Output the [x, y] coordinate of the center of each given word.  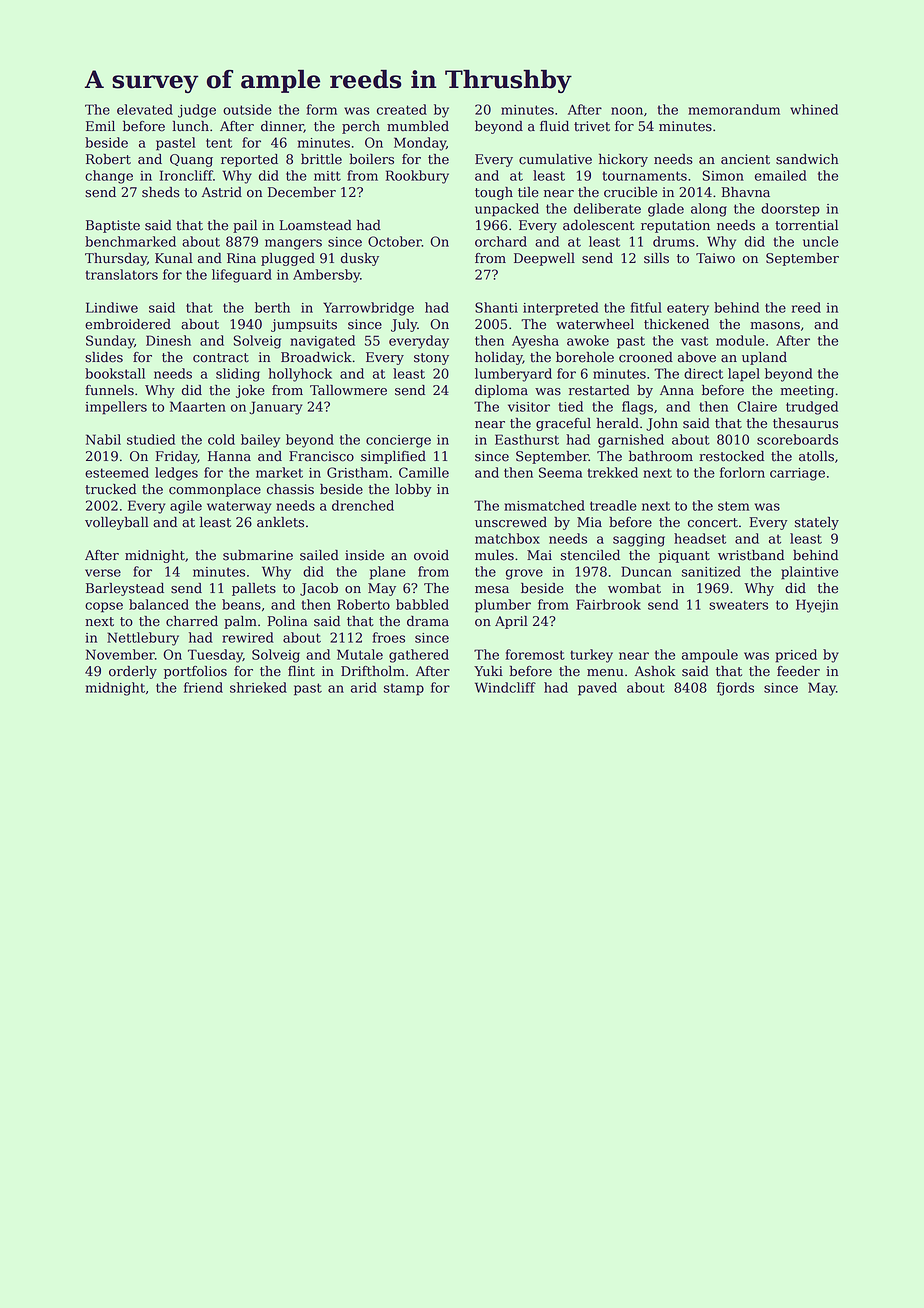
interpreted [561, 309]
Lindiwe [112, 307]
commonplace [215, 490]
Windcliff [505, 687]
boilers [372, 159]
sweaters [738, 605]
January [275, 408]
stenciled [590, 555]
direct [703, 373]
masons [775, 326]
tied [571, 406]
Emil [100, 126]
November [120, 654]
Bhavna [745, 192]
